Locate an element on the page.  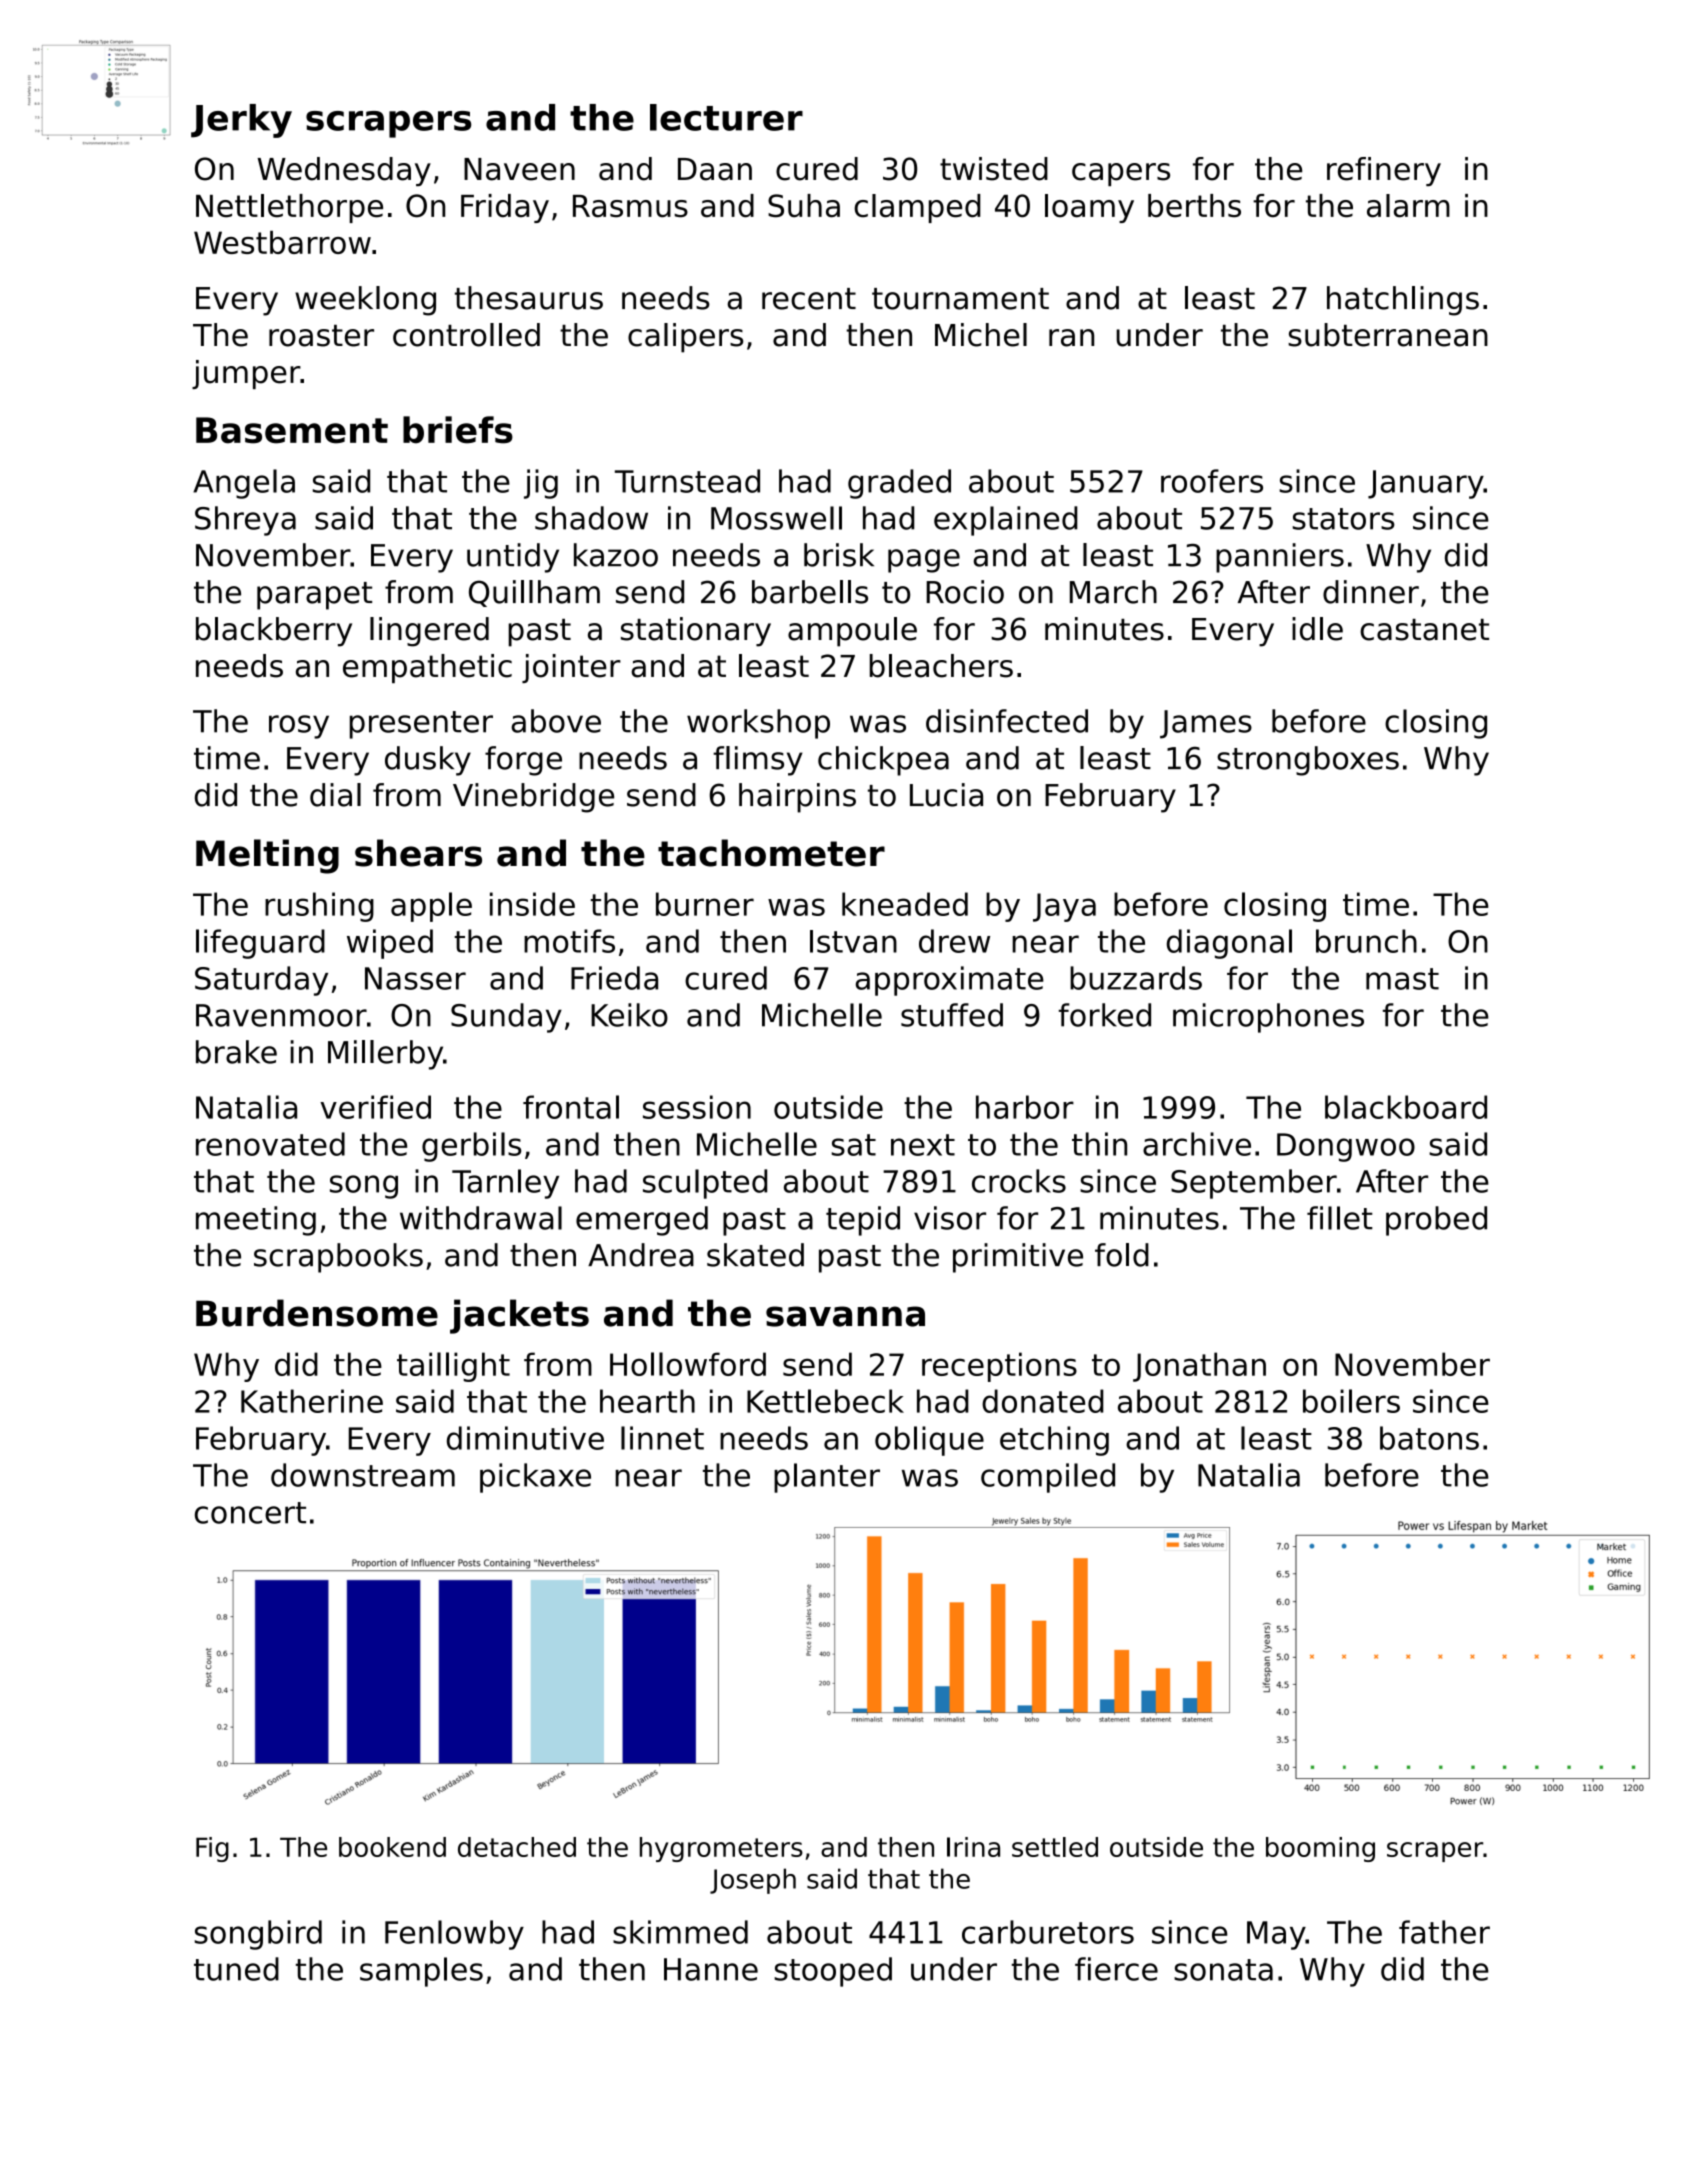
capers is located at coordinates (1121, 174).
